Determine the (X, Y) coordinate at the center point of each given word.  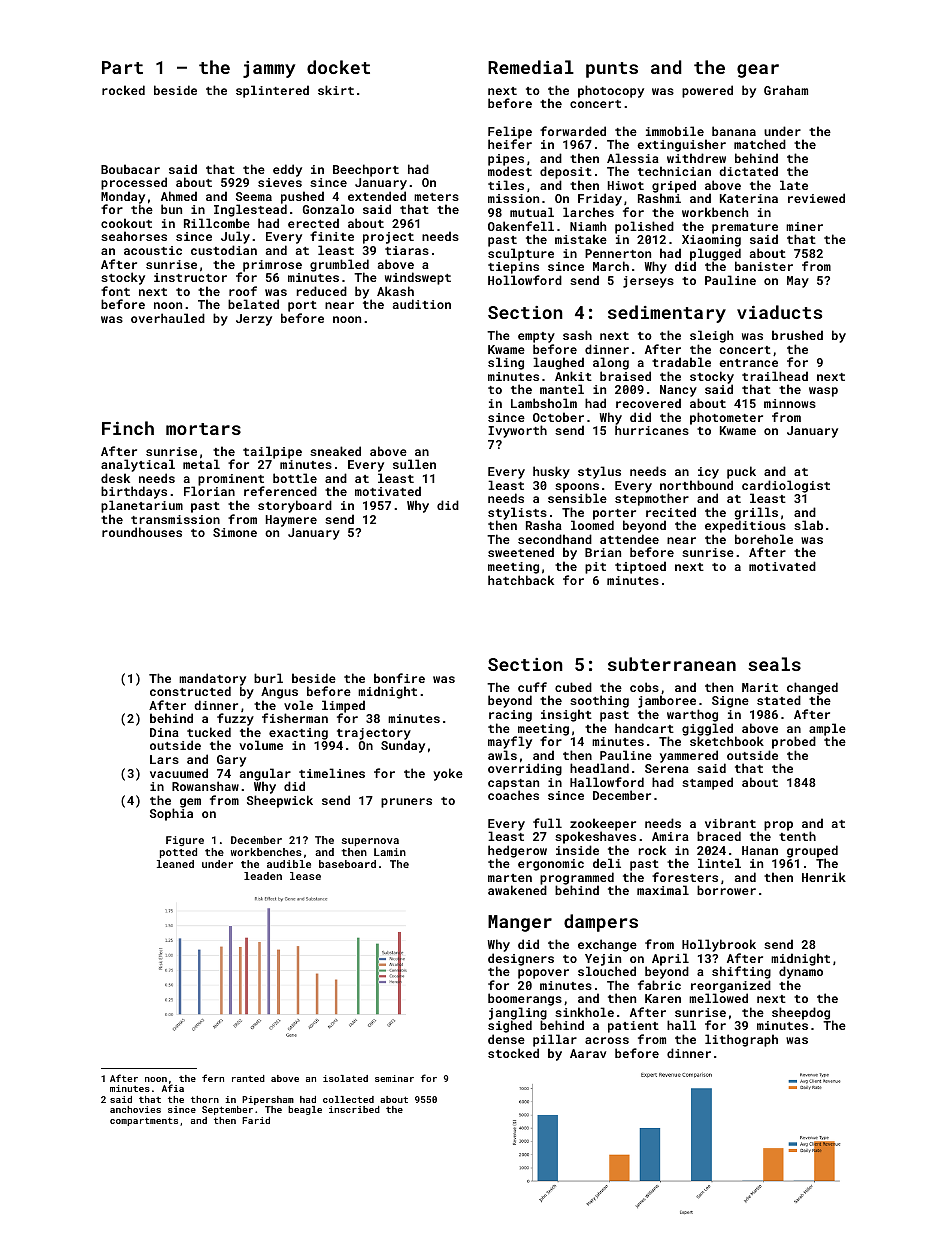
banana (734, 131)
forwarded (573, 131)
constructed (190, 691)
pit (595, 568)
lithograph (741, 1040)
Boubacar (130, 169)
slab (808, 525)
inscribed (354, 1109)
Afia (173, 1088)
